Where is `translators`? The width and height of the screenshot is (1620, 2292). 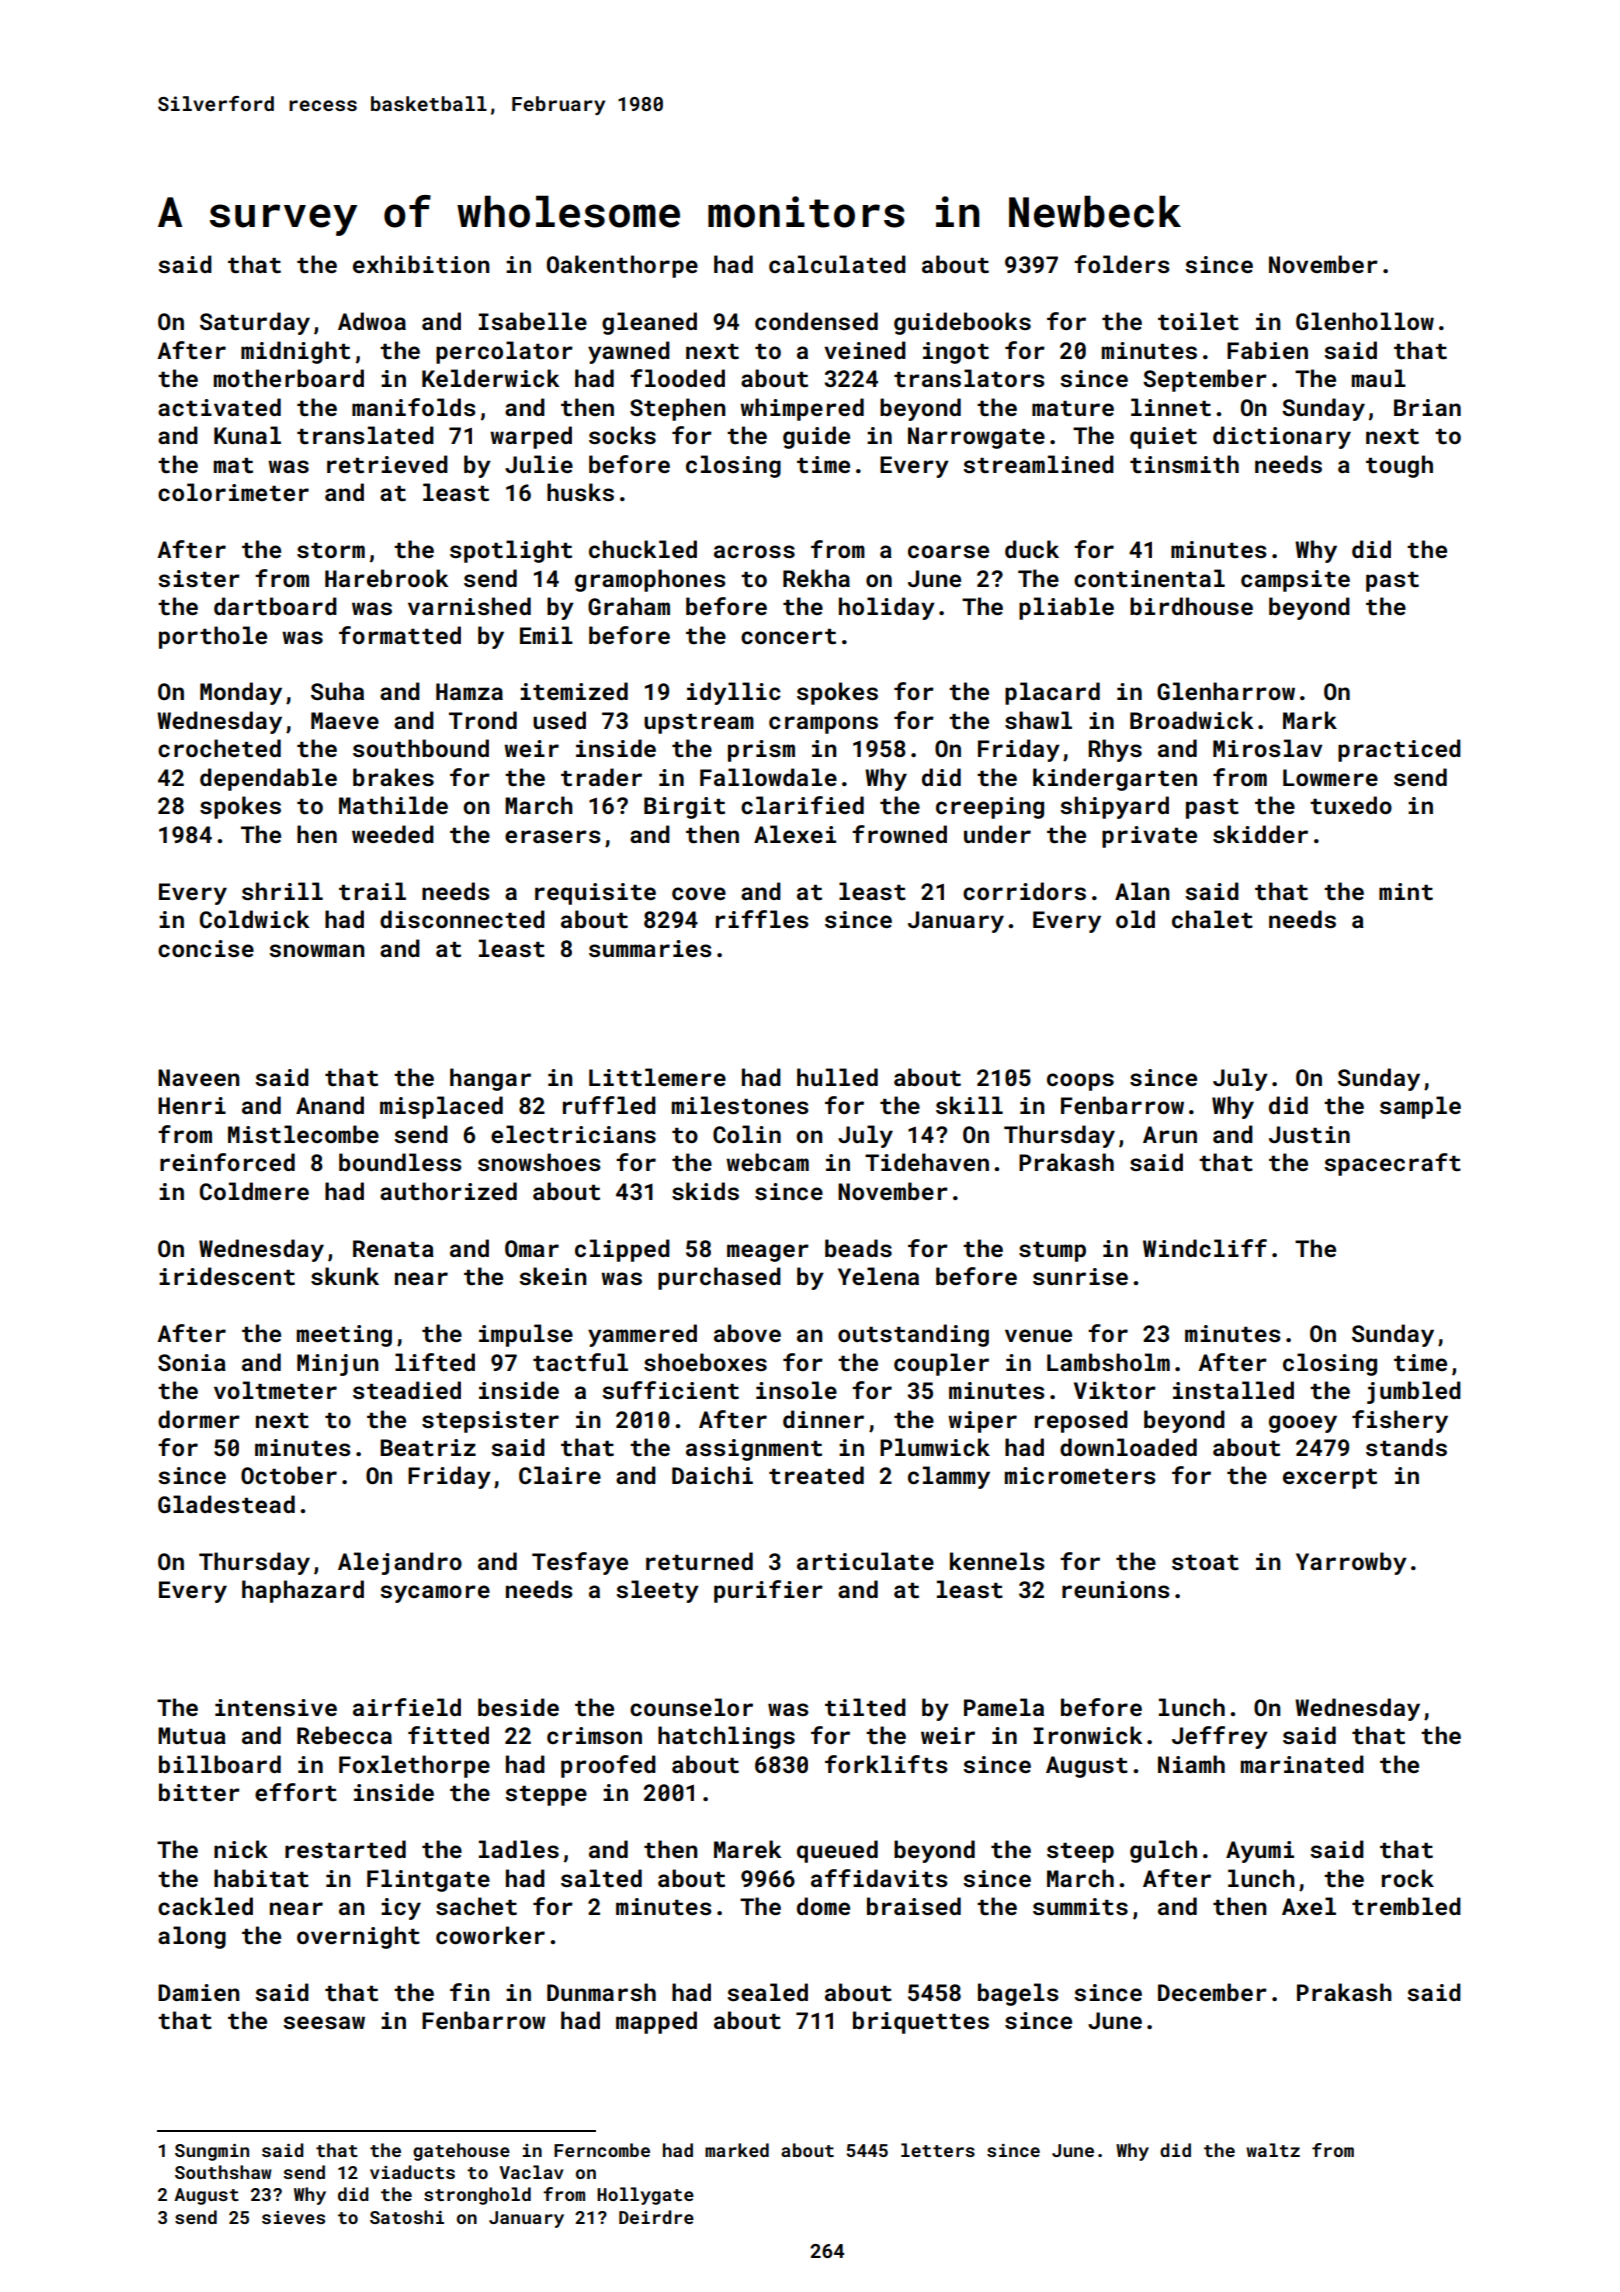 translators is located at coordinates (969, 378).
